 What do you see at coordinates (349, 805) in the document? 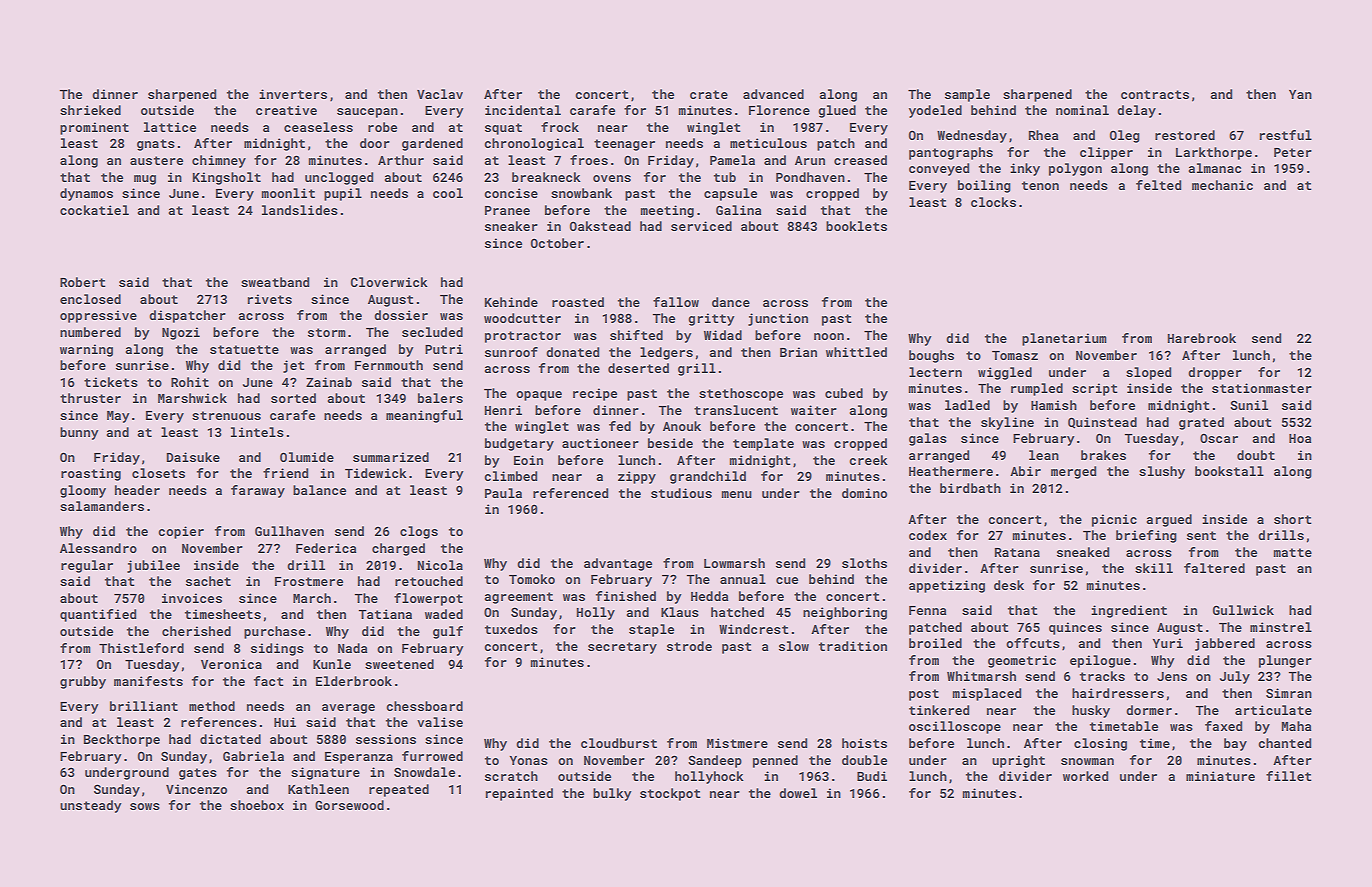
I see `Gorsewood` at bounding box center [349, 805].
